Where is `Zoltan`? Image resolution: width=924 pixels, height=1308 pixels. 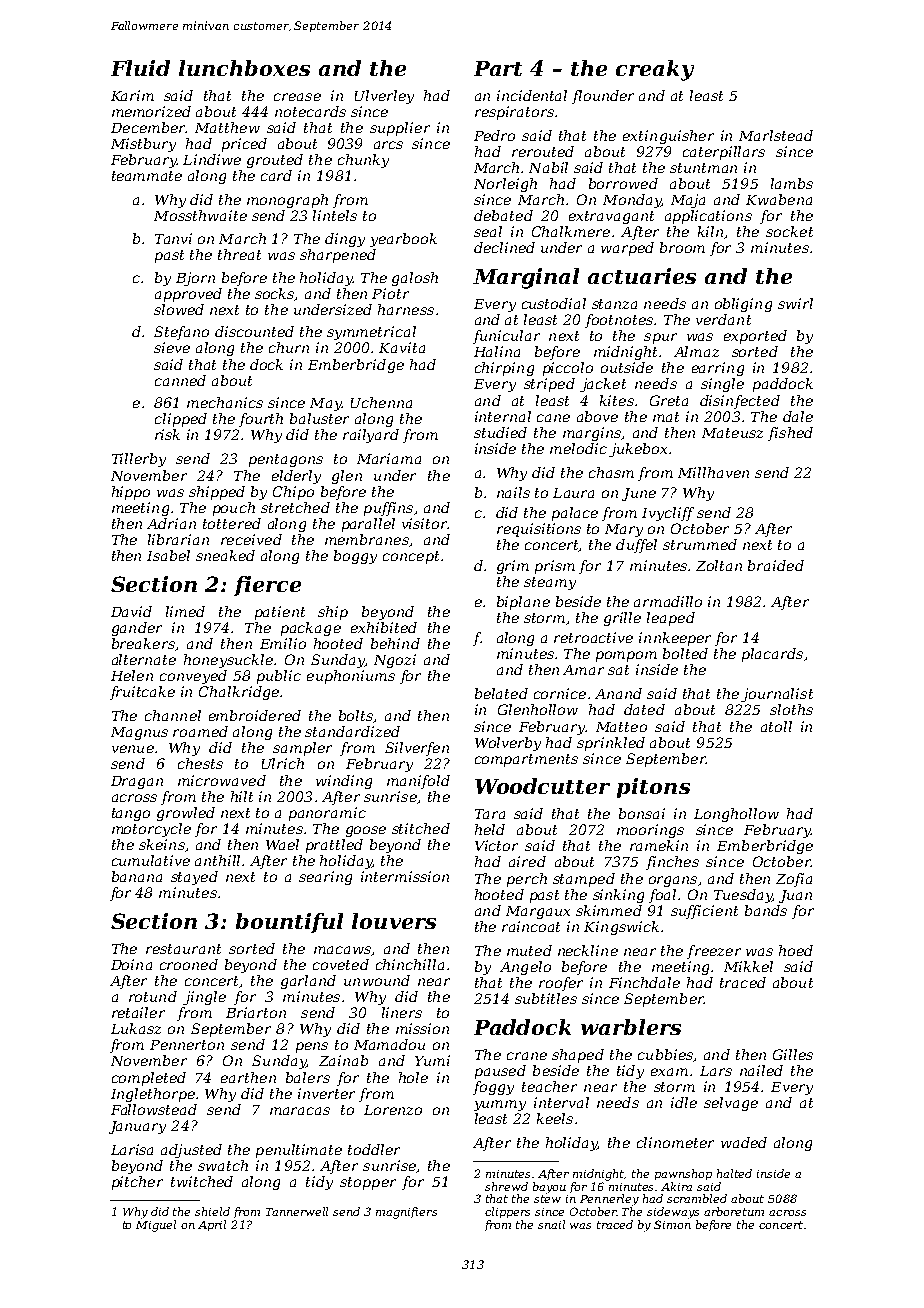
Zoltan is located at coordinates (719, 565).
